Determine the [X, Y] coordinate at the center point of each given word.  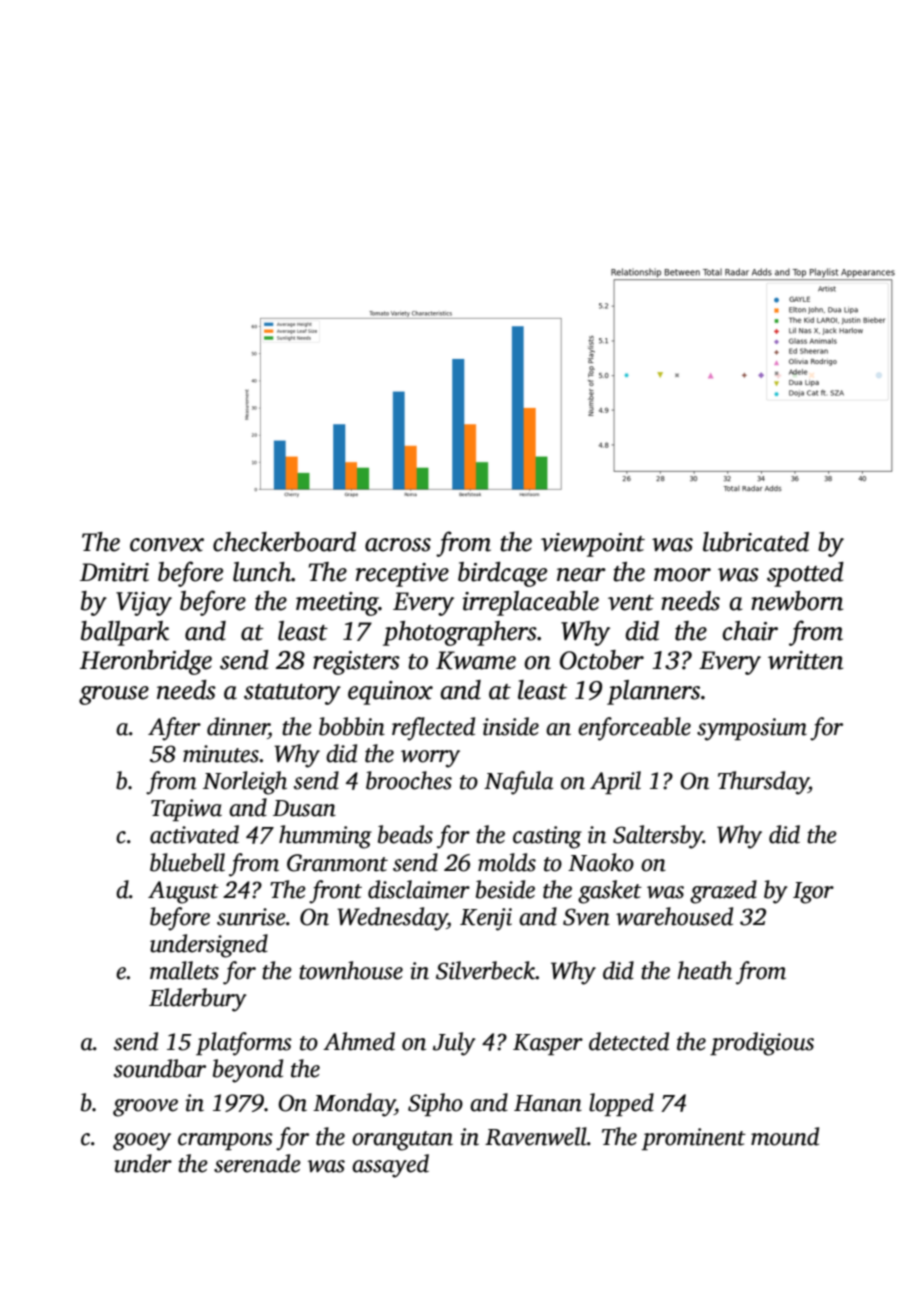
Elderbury [198, 1000]
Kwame [476, 660]
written [805, 660]
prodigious [762, 1044]
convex [167, 545]
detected [629, 1041]
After [174, 729]
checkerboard [284, 542]
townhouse [351, 970]
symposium [752, 729]
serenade [257, 1163]
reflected [433, 729]
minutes [221, 754]
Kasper [548, 1044]
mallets [184, 970]
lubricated [756, 542]
